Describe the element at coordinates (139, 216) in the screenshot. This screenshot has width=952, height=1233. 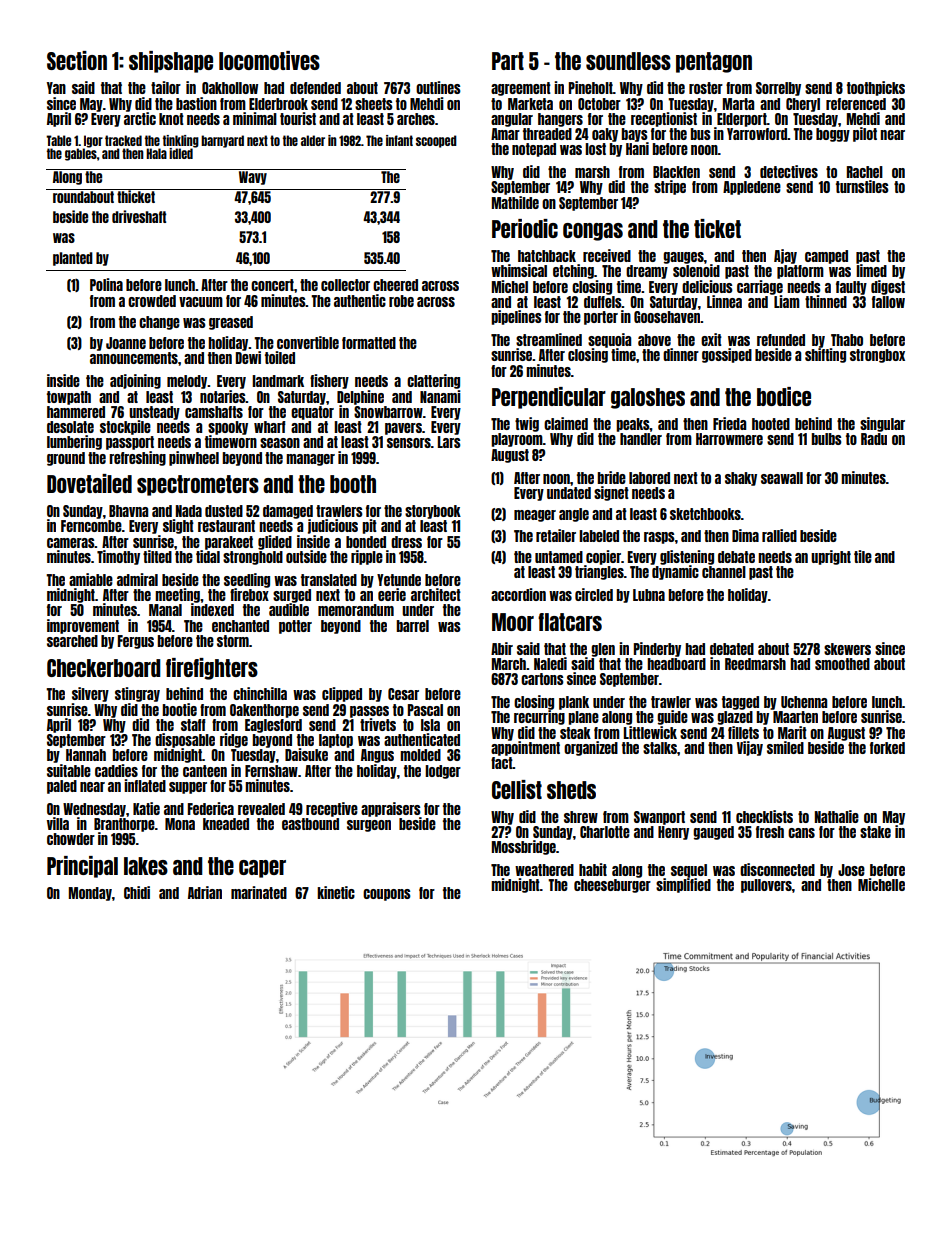
I see `driveshaft` at that location.
